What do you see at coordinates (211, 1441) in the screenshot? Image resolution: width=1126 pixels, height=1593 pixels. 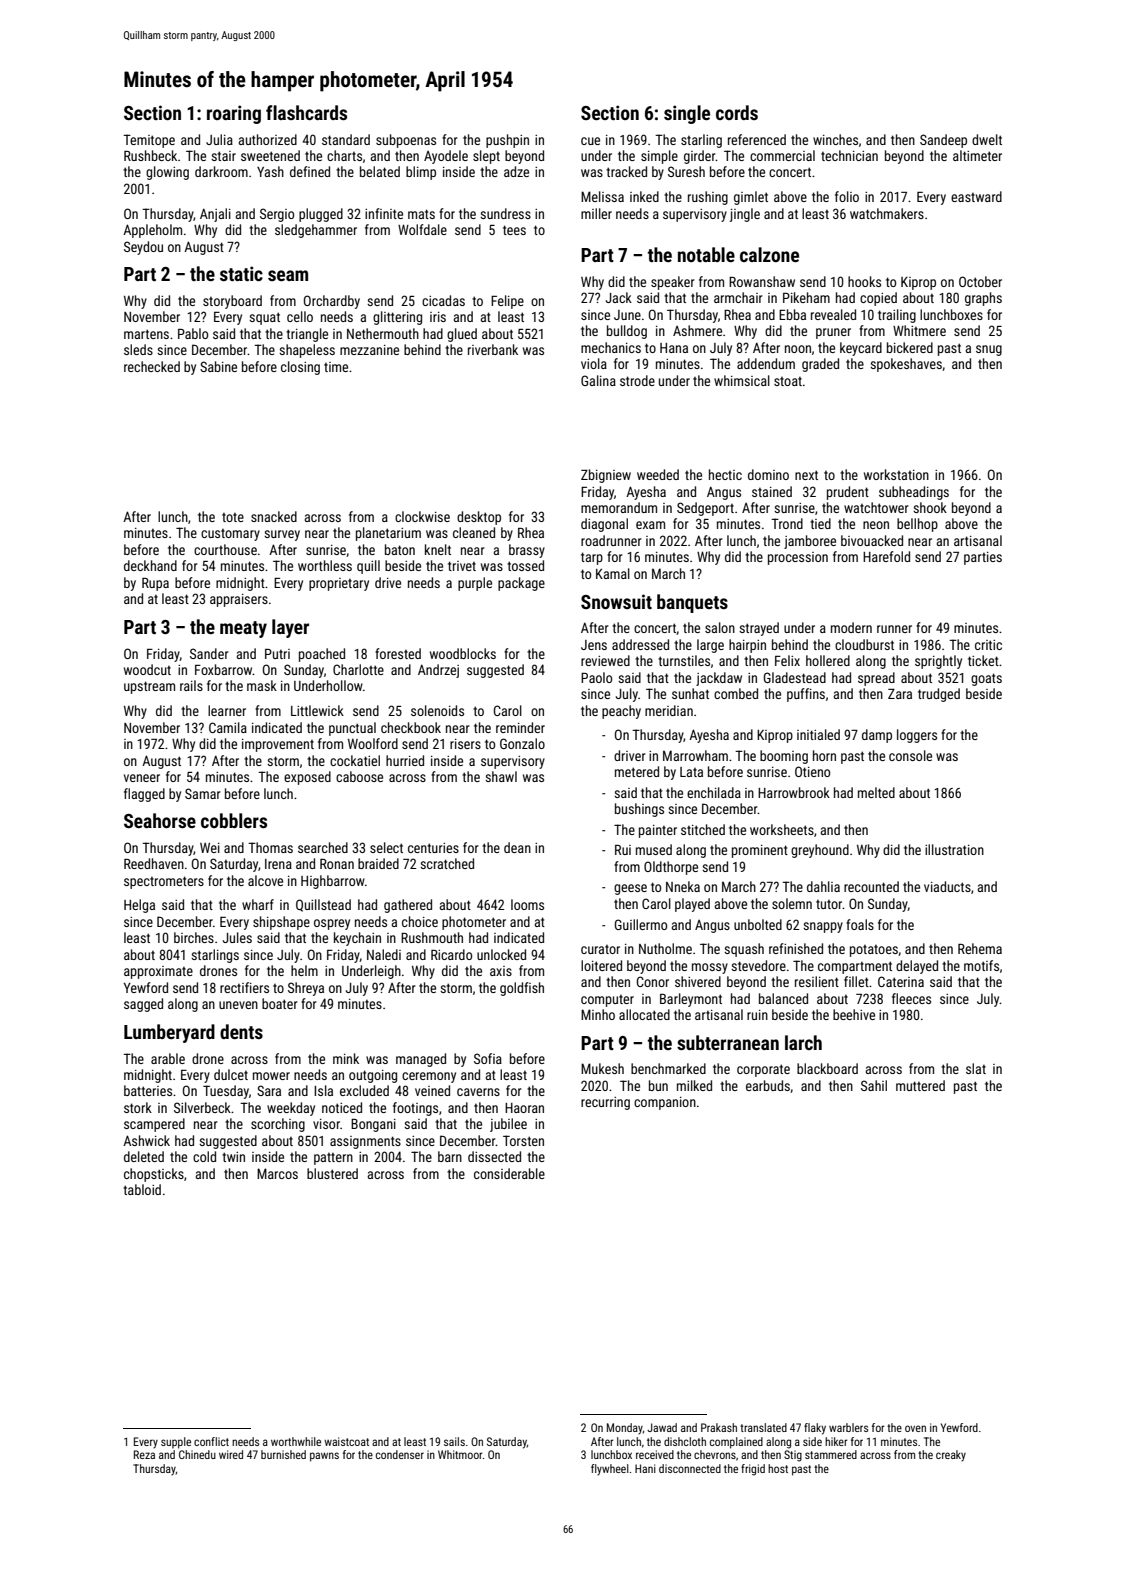 I see `conflict` at bounding box center [211, 1441].
